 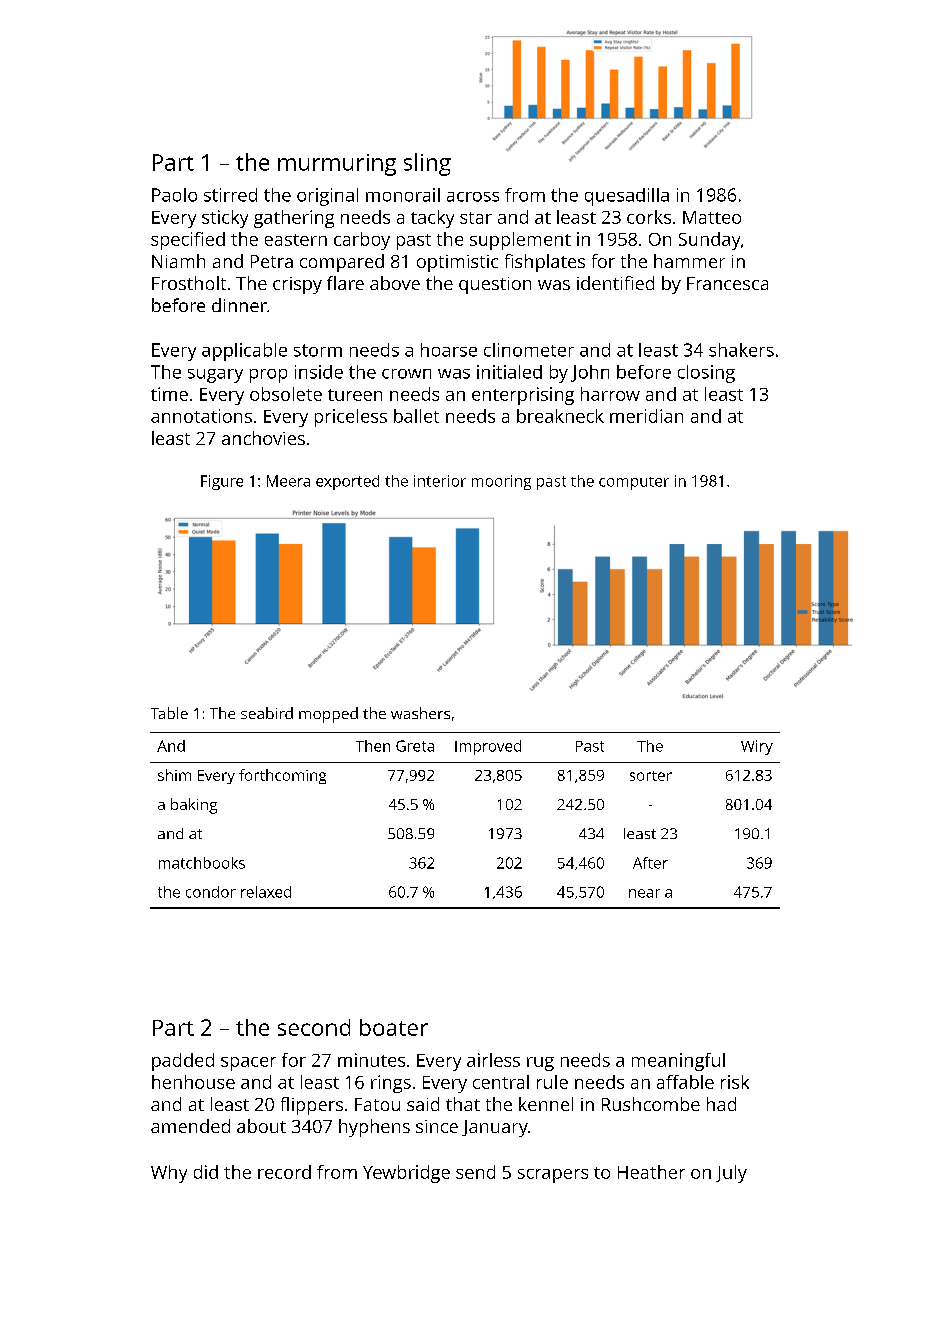 What do you see at coordinates (757, 747) in the document?
I see `Wiry` at bounding box center [757, 747].
